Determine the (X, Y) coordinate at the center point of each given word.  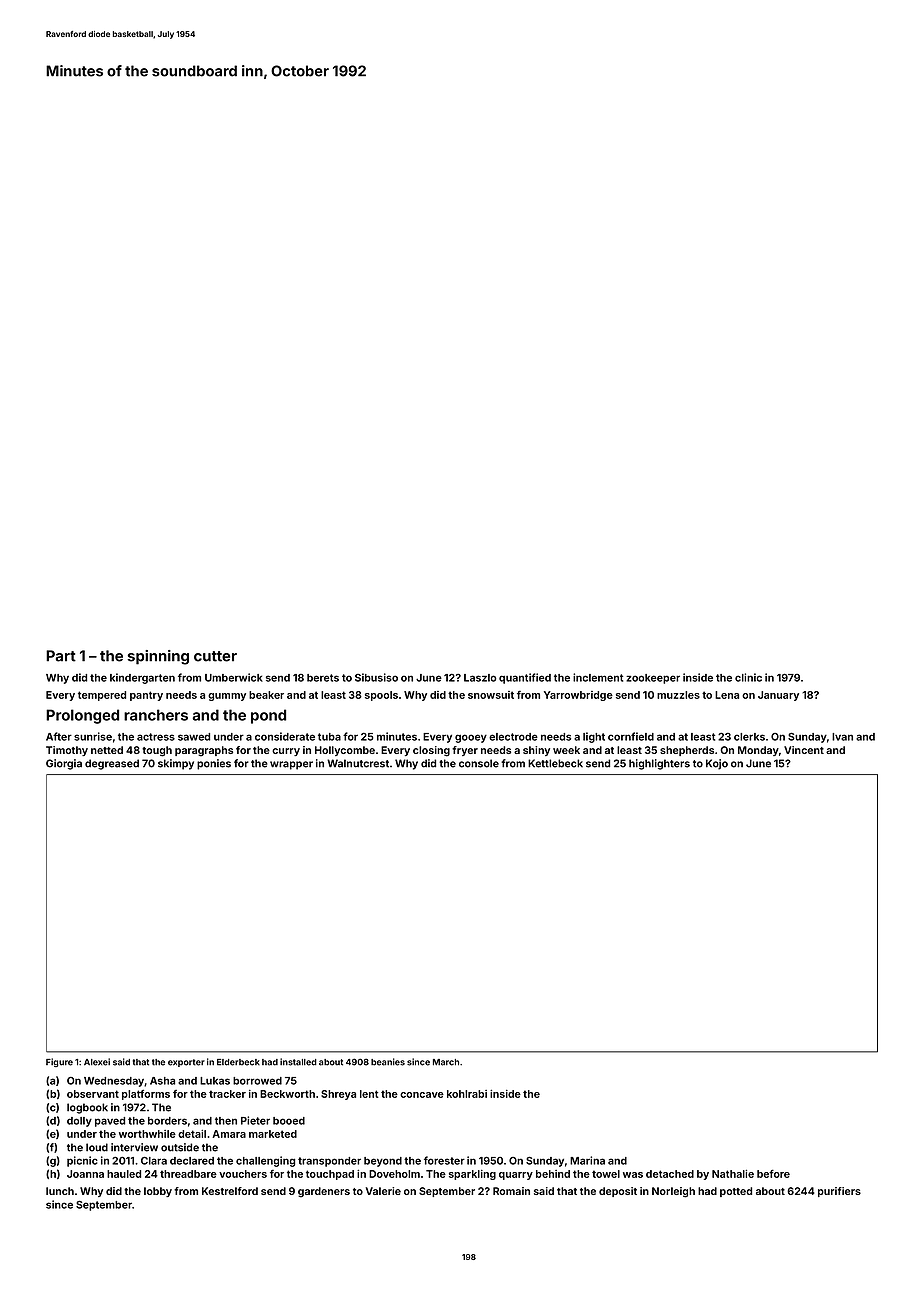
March (446, 1062)
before (773, 1173)
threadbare (188, 1174)
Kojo (717, 764)
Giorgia (64, 764)
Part (61, 656)
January (778, 696)
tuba (329, 737)
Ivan (842, 737)
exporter (186, 1063)
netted (107, 750)
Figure (59, 1062)
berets (323, 678)
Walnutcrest (358, 763)
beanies (388, 1062)
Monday (758, 751)
